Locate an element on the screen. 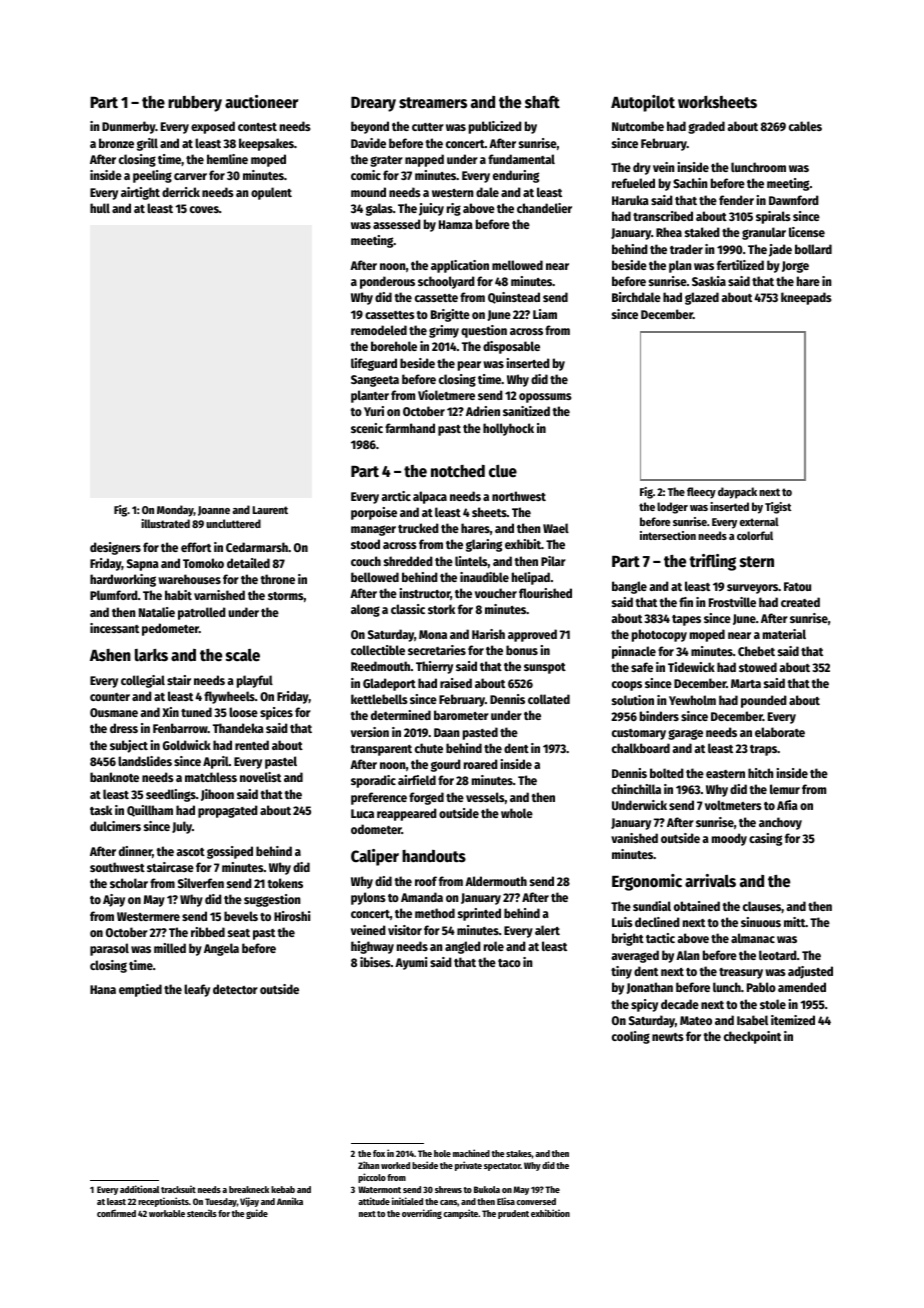 The image size is (924, 1308). designers is located at coordinates (115, 548).
